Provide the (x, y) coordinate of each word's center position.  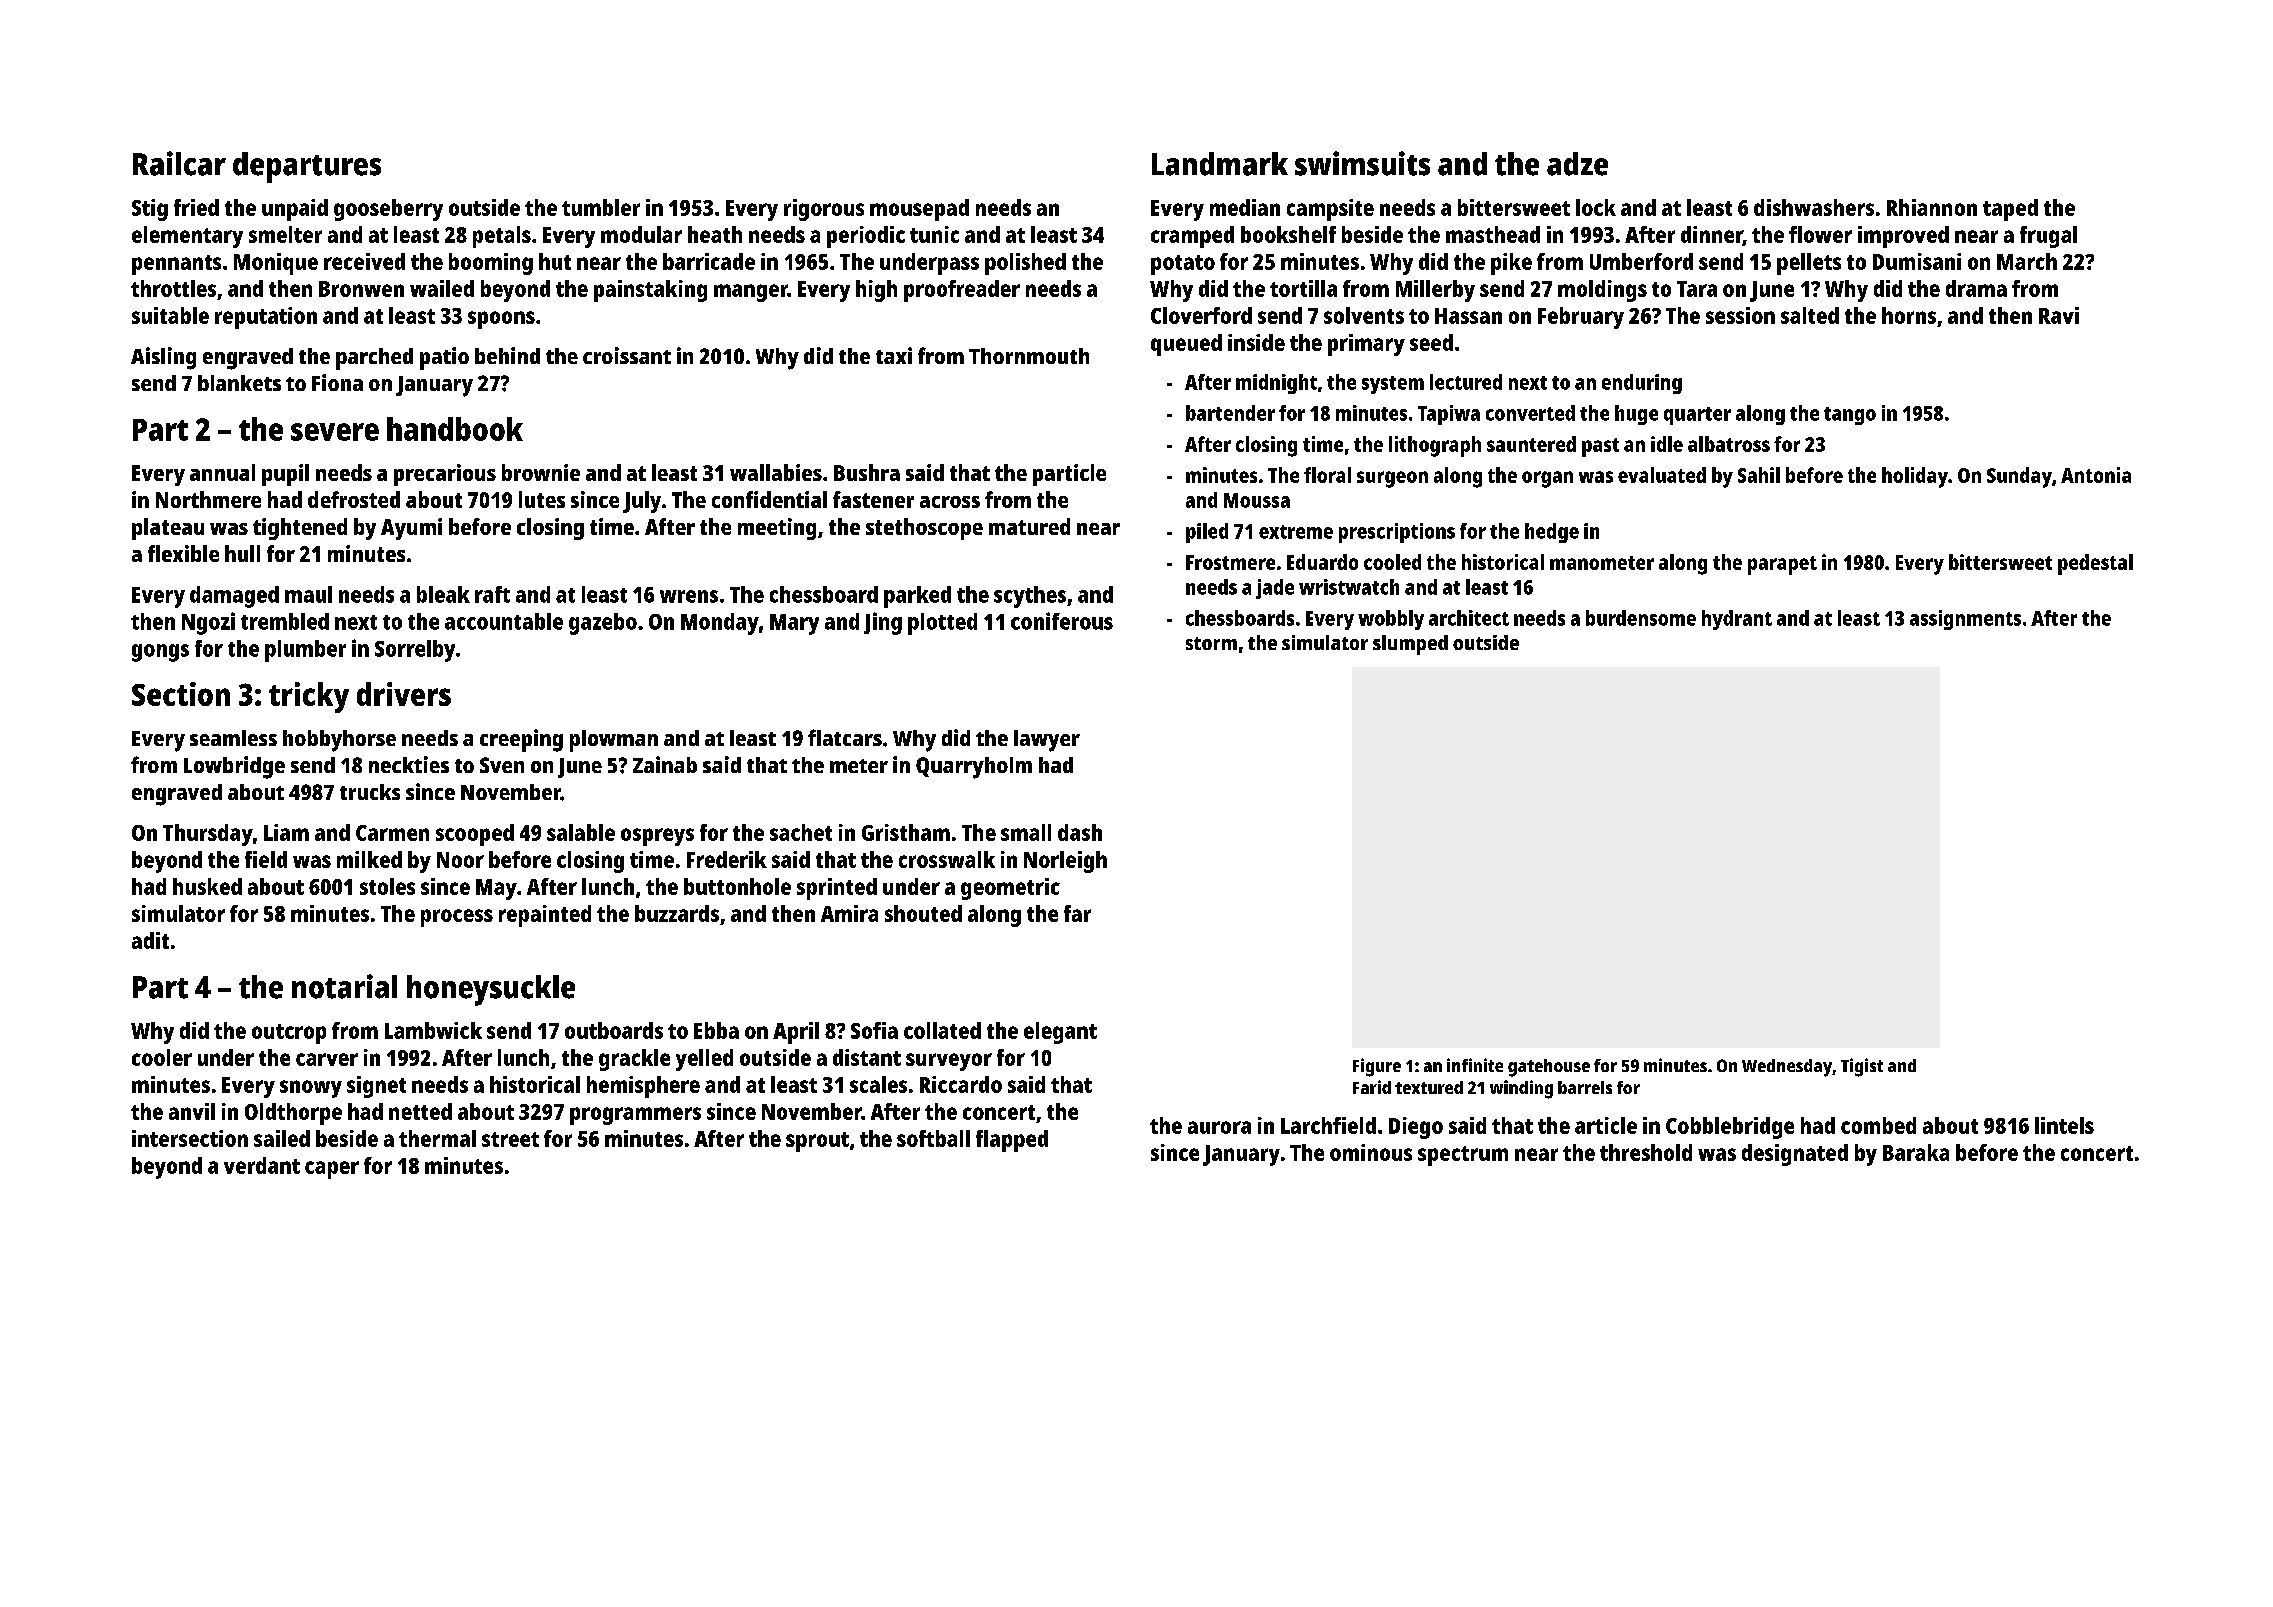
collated (942, 1030)
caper (332, 1170)
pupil (285, 475)
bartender (1230, 413)
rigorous (824, 210)
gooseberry (388, 210)
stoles (387, 886)
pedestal (2095, 564)
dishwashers (1814, 207)
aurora (1219, 1127)
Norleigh (1065, 862)
